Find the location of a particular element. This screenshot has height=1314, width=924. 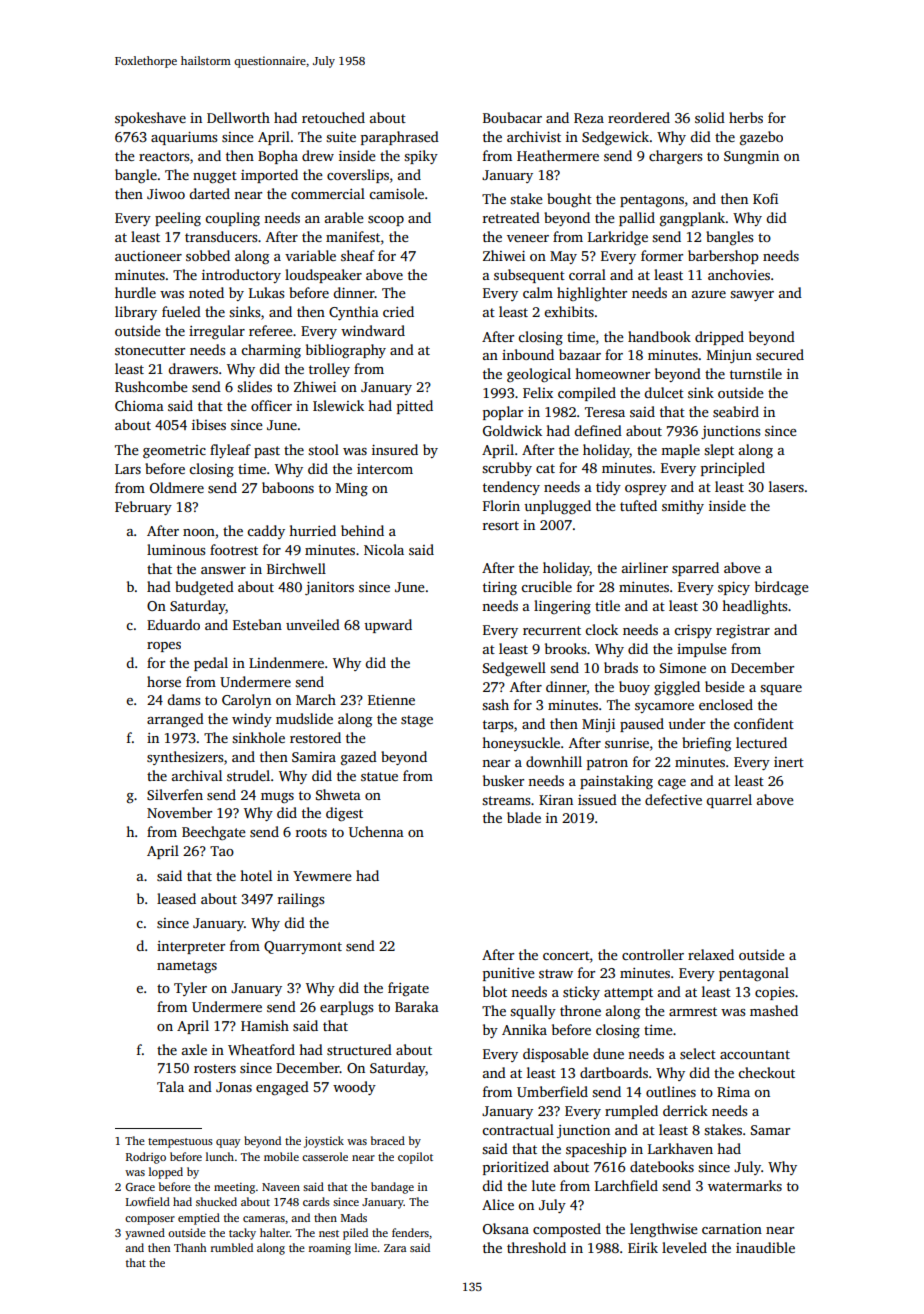

rumbled is located at coordinates (232, 1247).
